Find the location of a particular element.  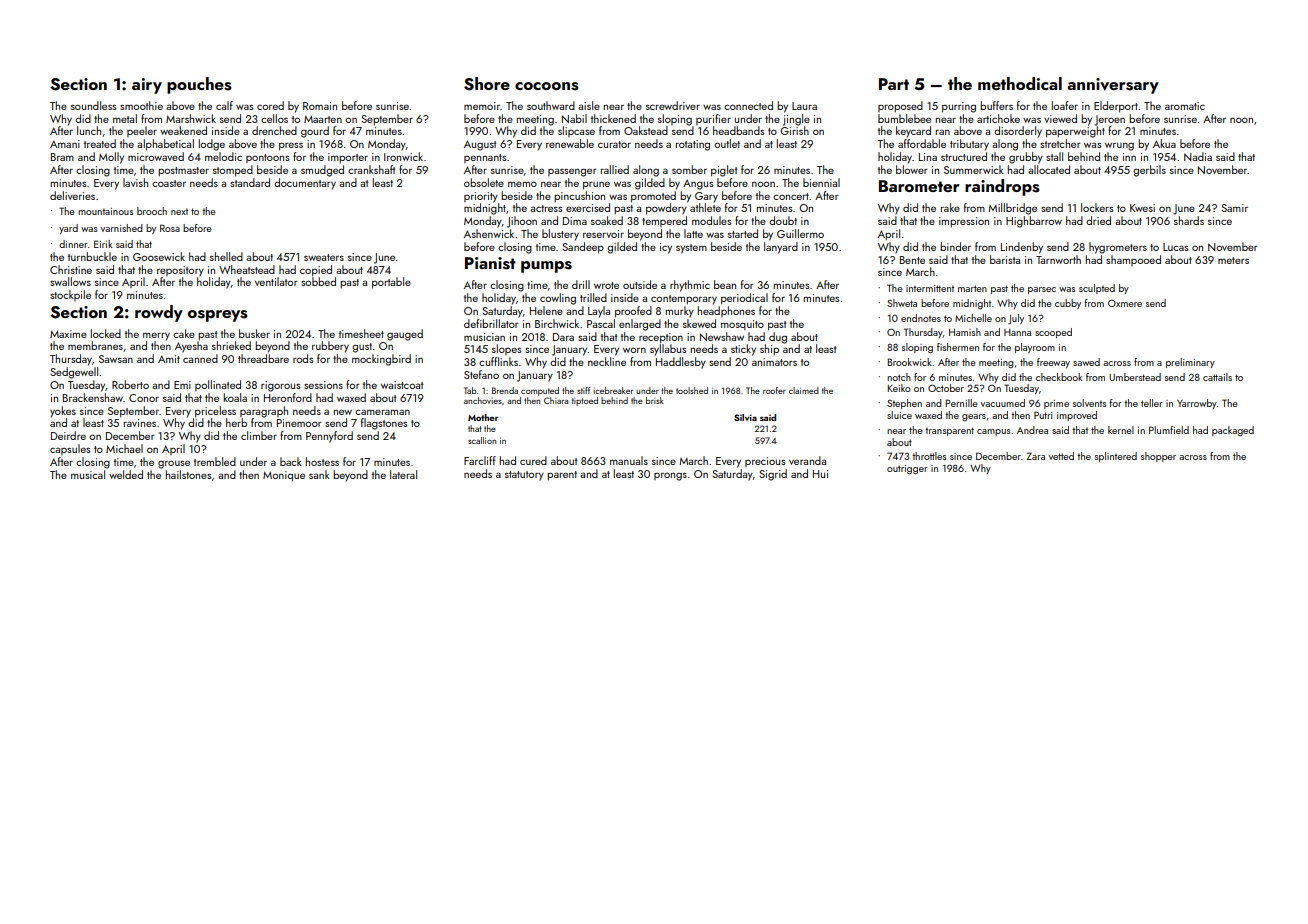

Pianist is located at coordinates (490, 263).
